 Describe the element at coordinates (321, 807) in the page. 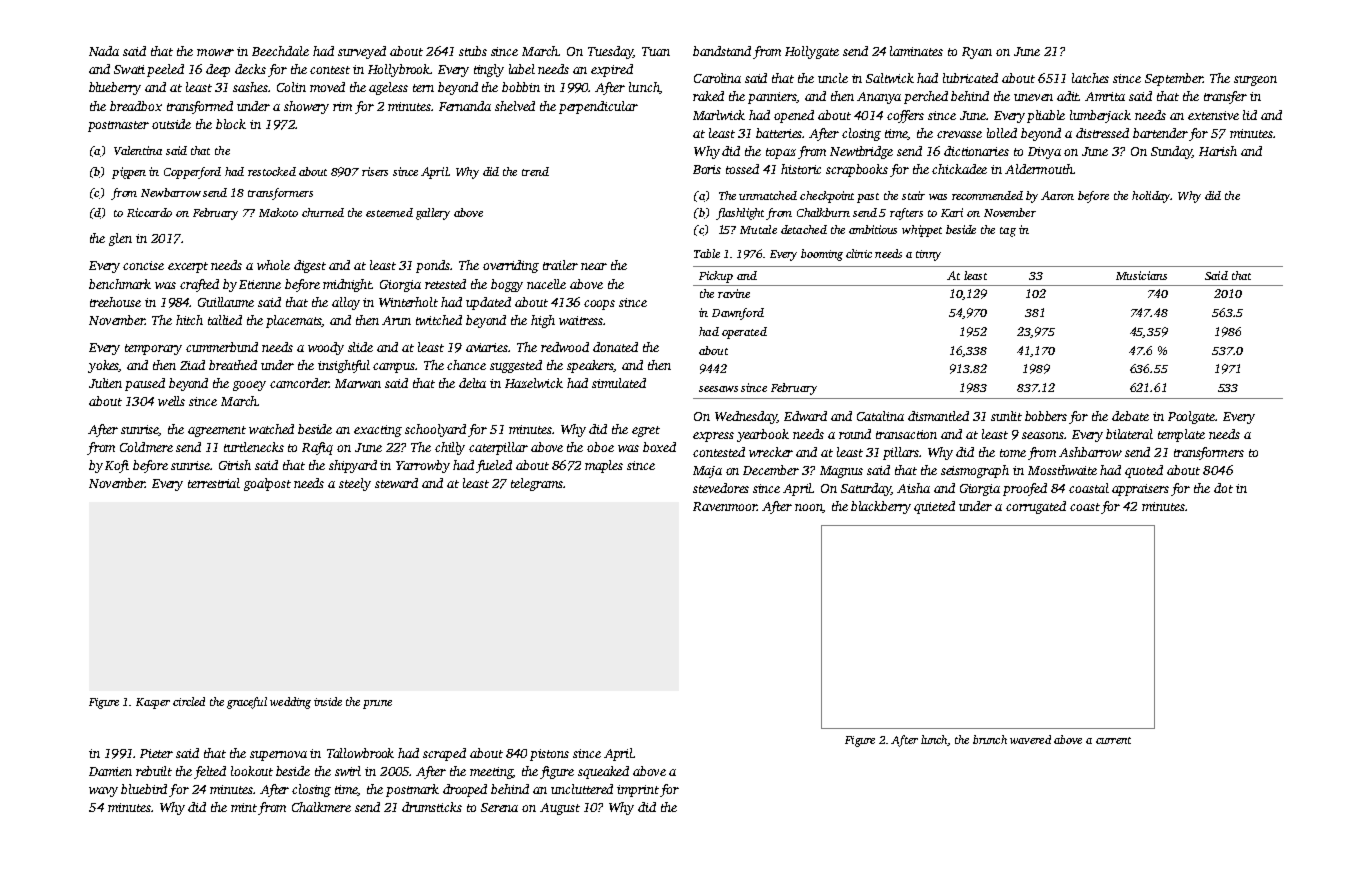

I see `Chalkmere` at that location.
